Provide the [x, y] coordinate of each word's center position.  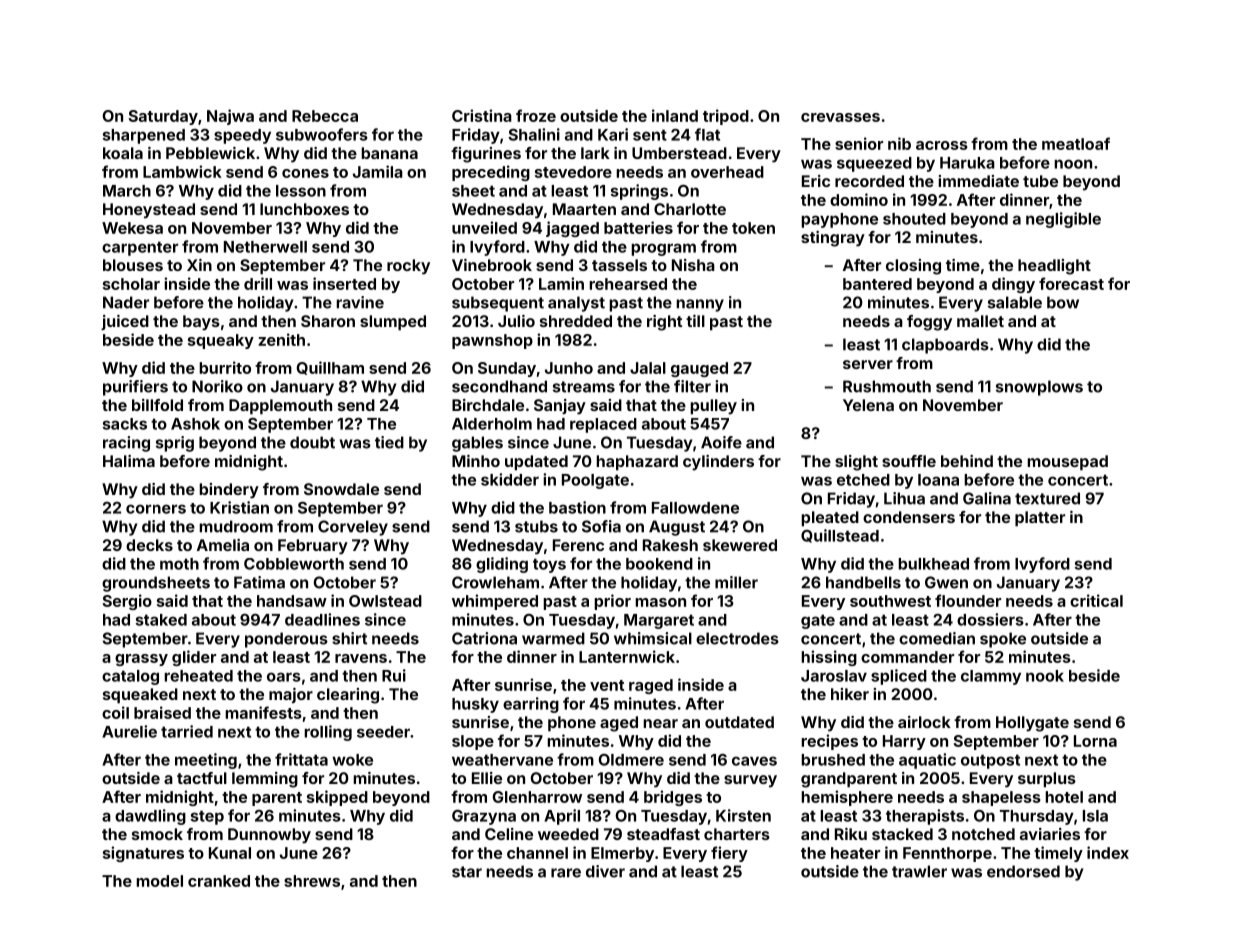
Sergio [127, 602]
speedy [242, 136]
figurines [486, 155]
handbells [863, 582]
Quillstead [840, 536]
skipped [337, 798]
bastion [577, 507]
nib [899, 143]
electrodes [737, 638]
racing [126, 444]
